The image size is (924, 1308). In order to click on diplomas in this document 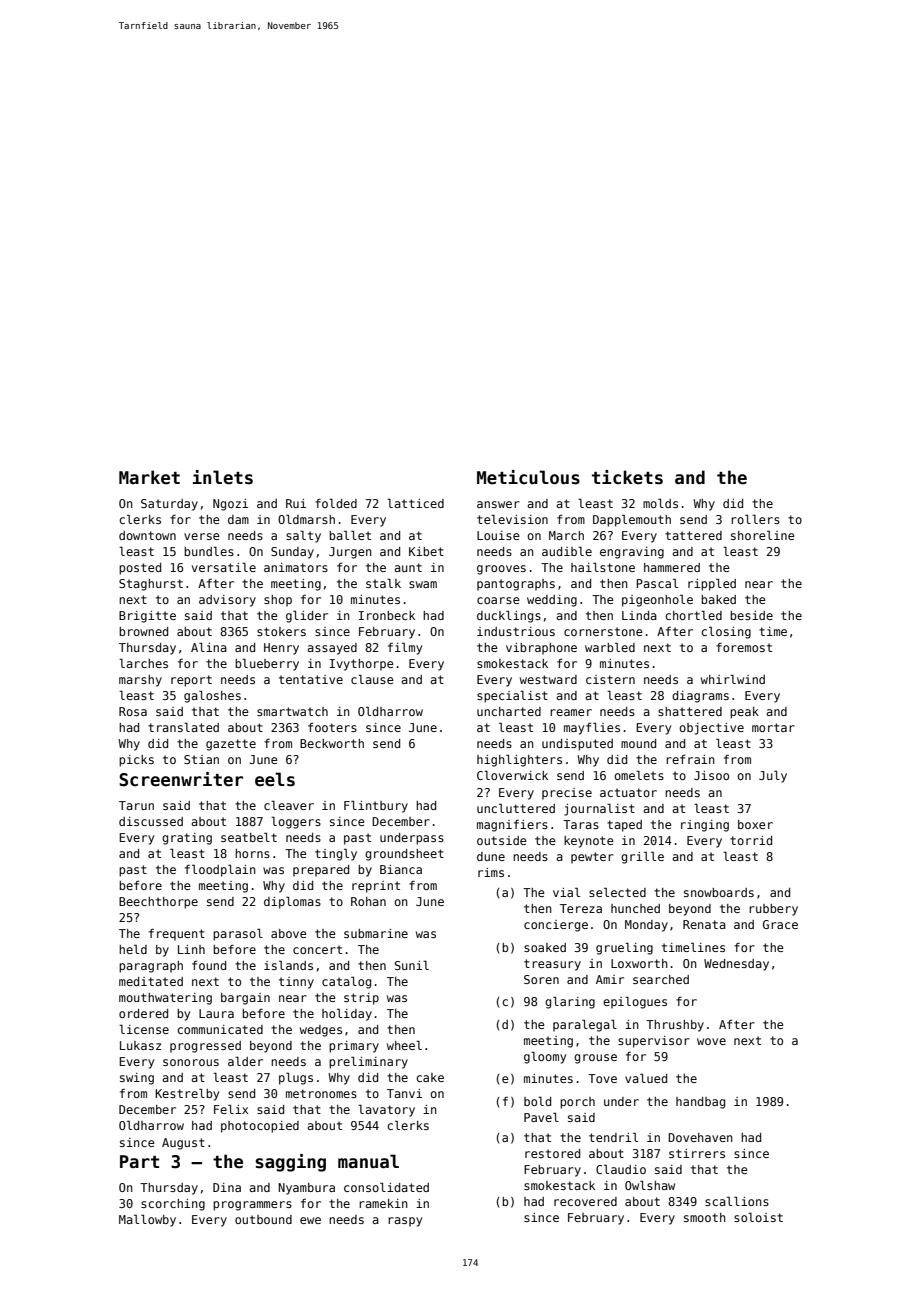, I will do `click(292, 902)`.
